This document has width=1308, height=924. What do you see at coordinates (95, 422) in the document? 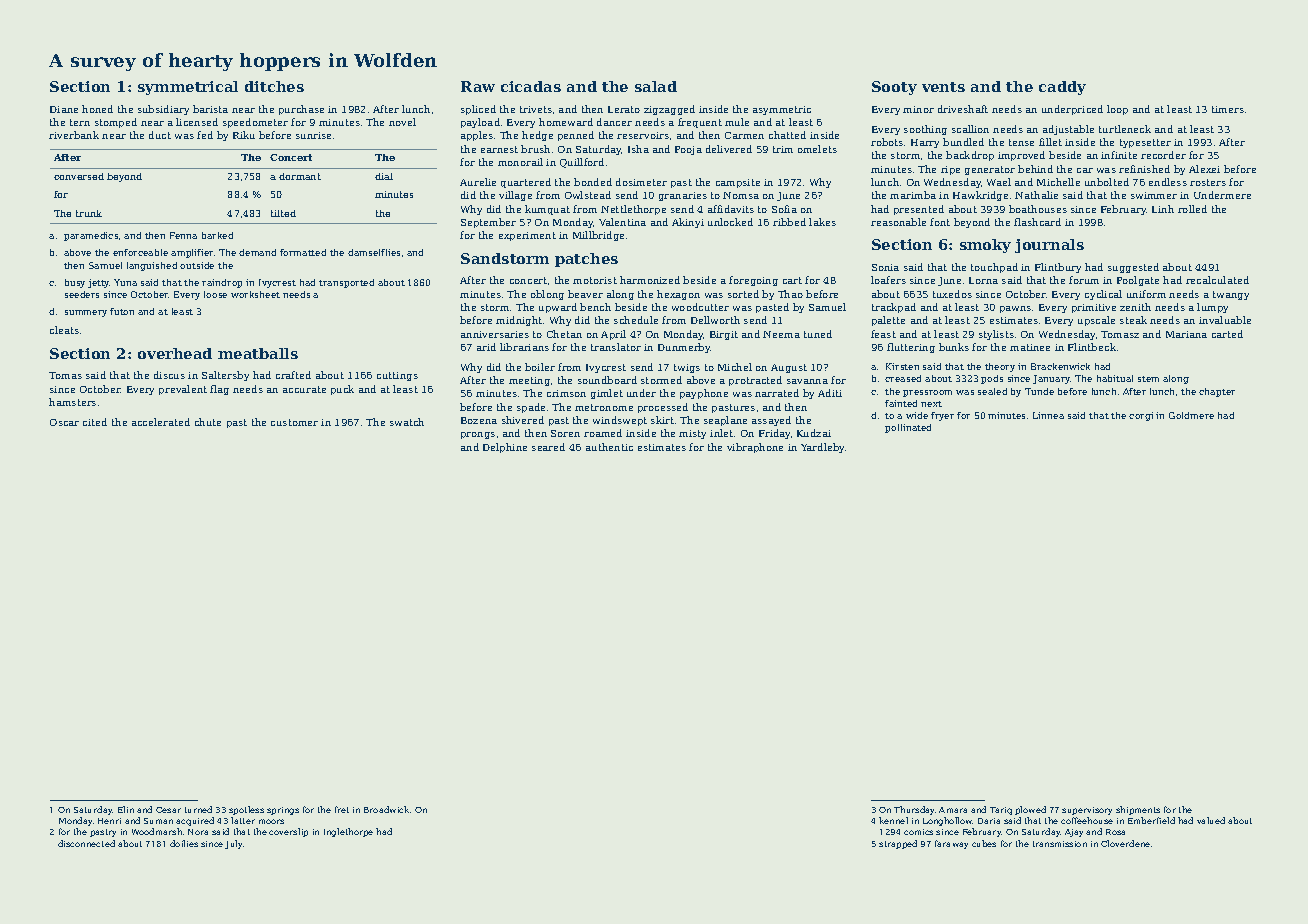
I see `cited` at bounding box center [95, 422].
